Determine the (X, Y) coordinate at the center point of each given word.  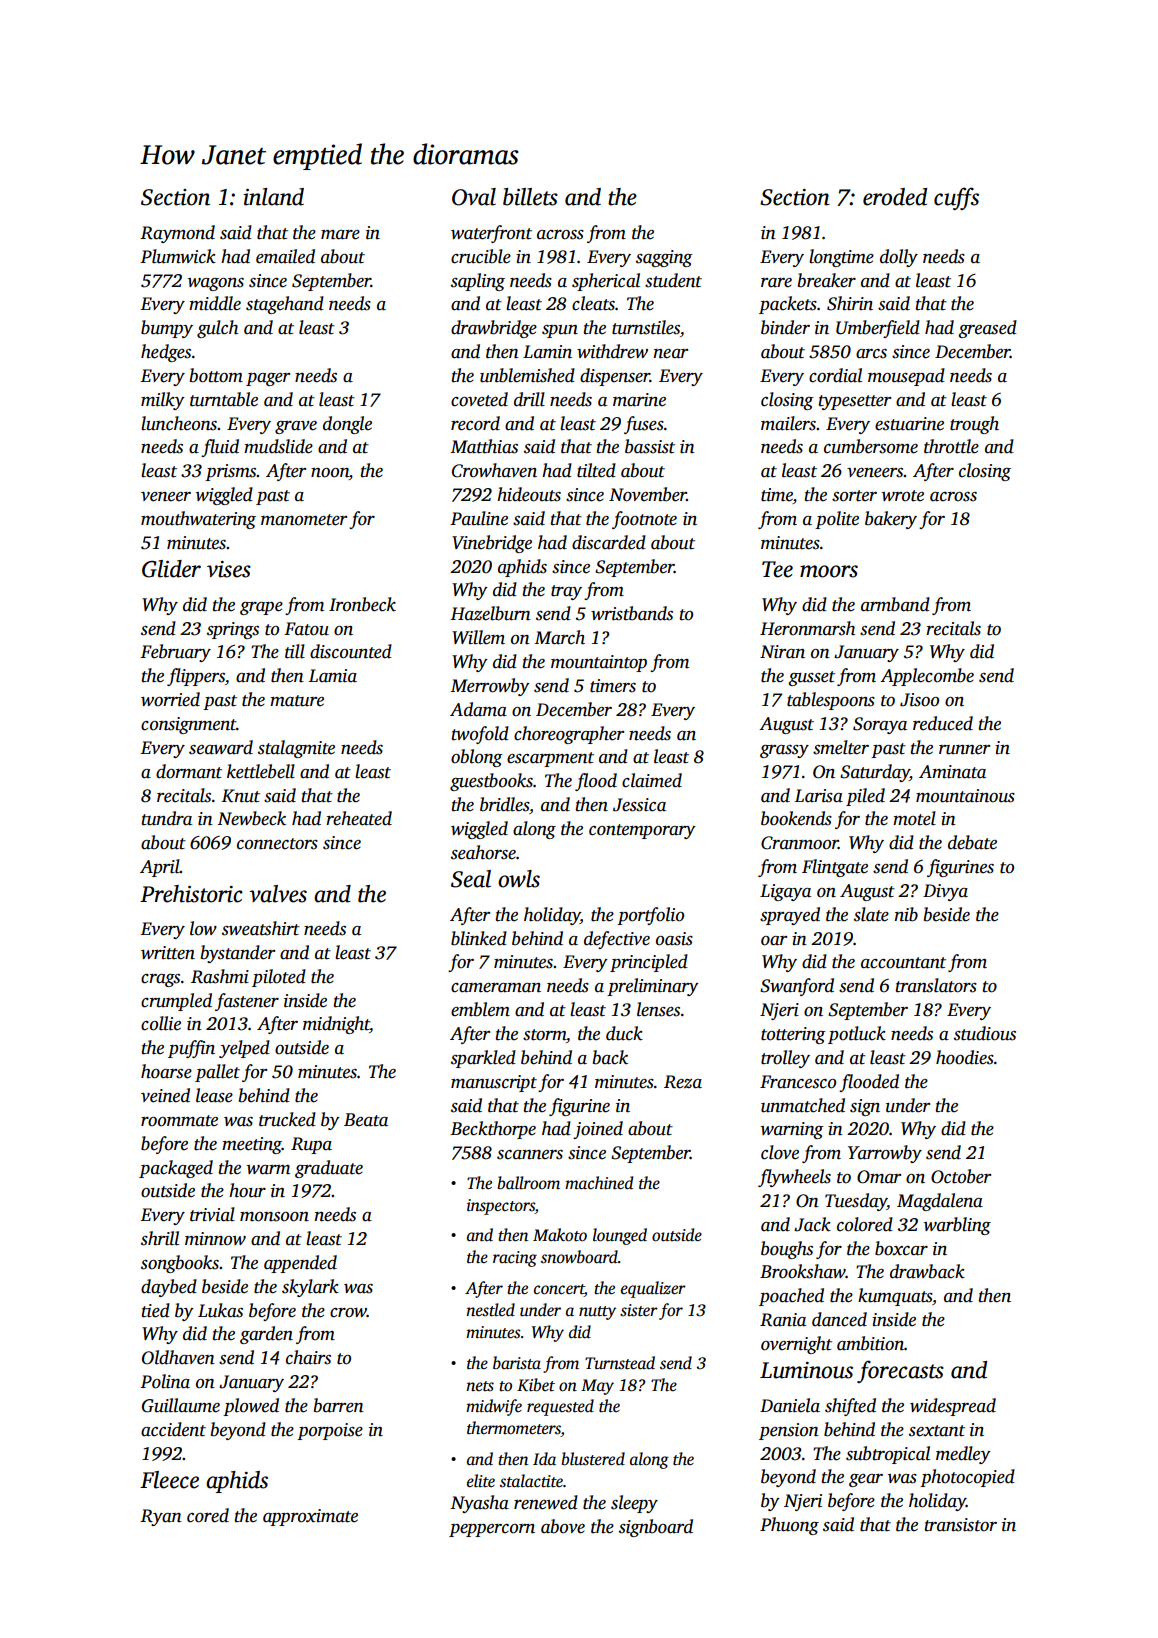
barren (339, 1405)
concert (559, 1290)
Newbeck (251, 818)
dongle (347, 425)
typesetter (854, 402)
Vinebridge (492, 544)
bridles (504, 804)
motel (914, 818)
